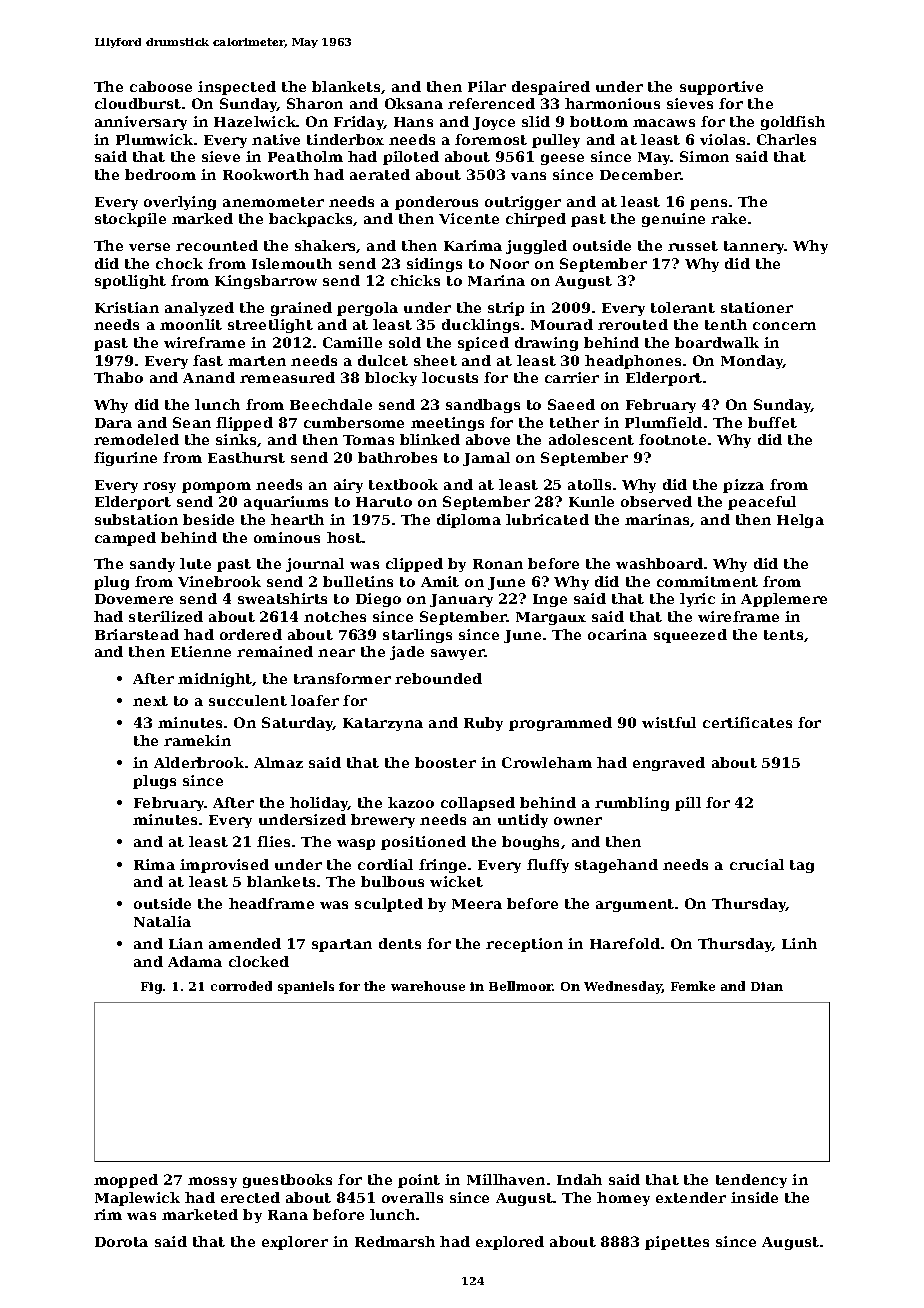 The image size is (924, 1308). What do you see at coordinates (693, 986) in the page?
I see `Femke` at bounding box center [693, 986].
